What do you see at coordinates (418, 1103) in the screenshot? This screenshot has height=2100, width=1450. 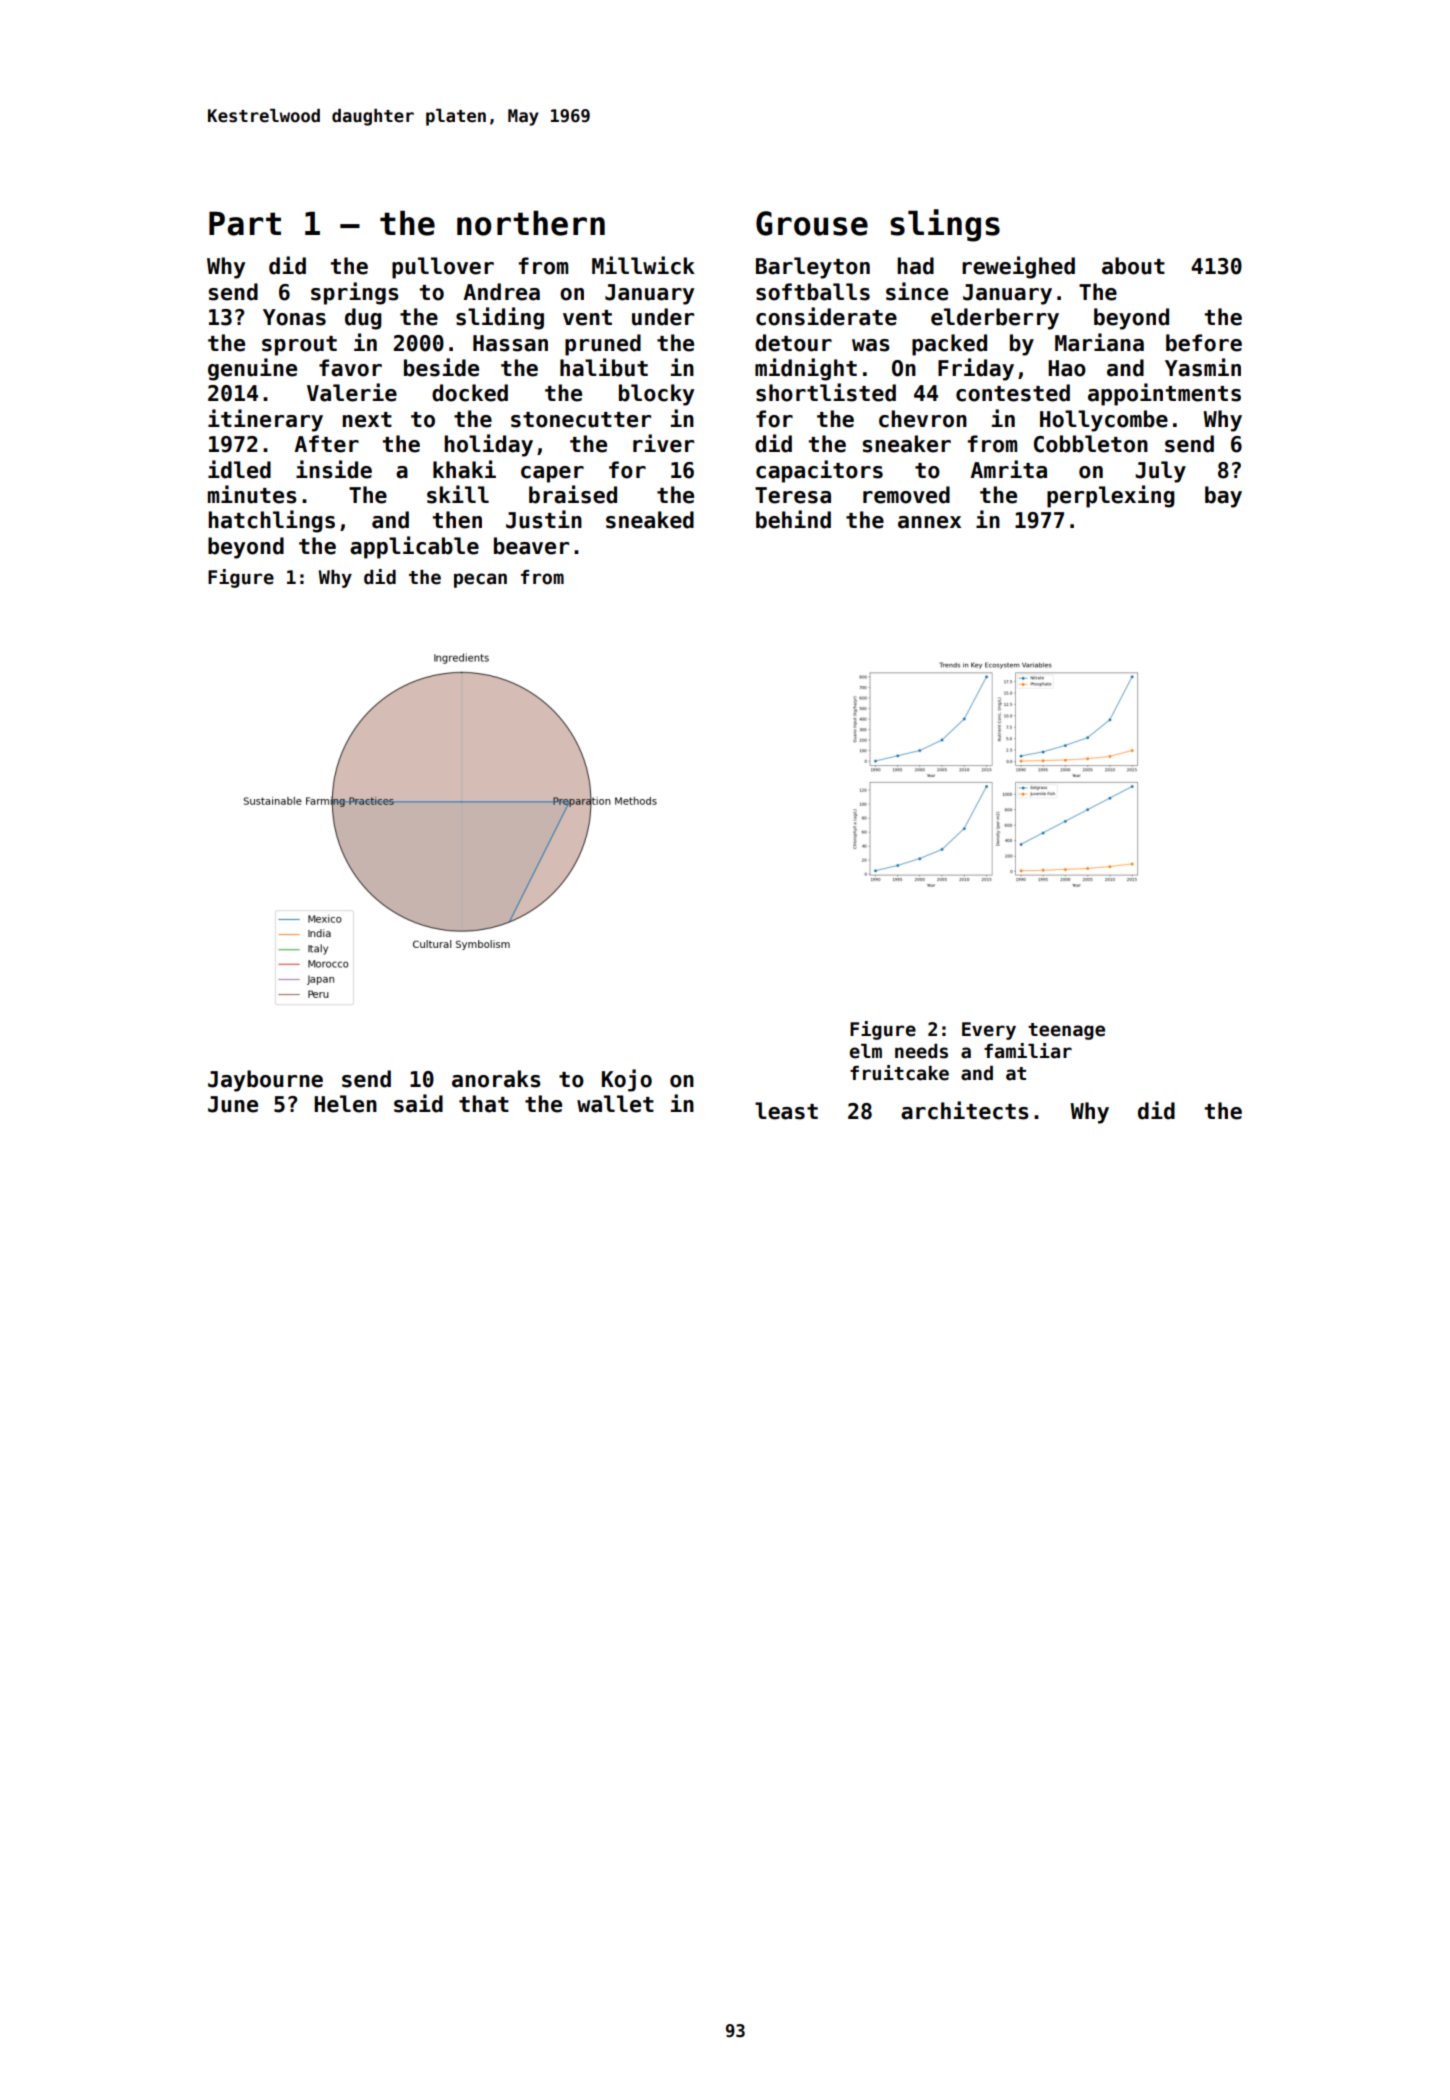 I see `said` at bounding box center [418, 1103].
